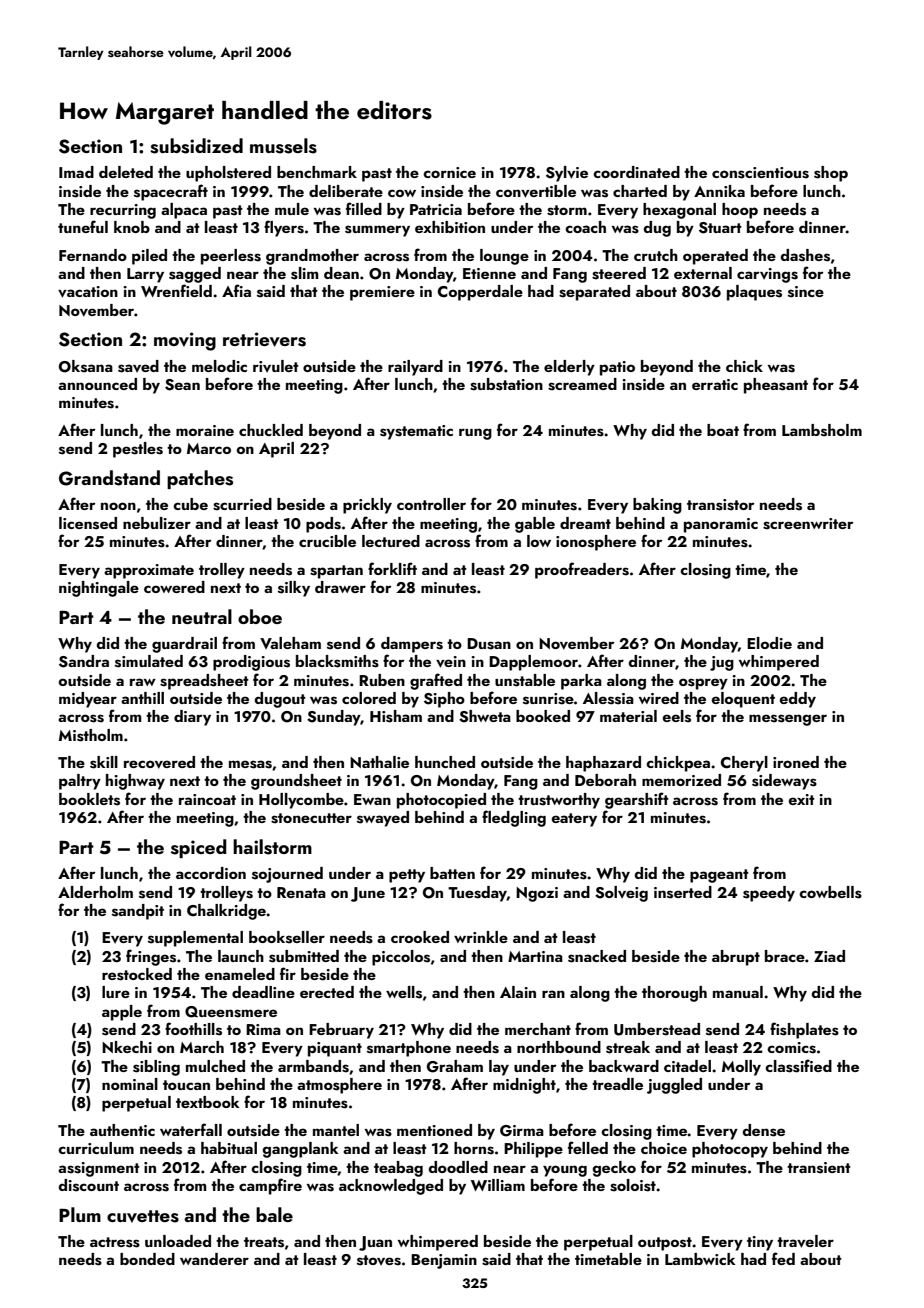  What do you see at coordinates (185, 341) in the page?
I see `moving` at bounding box center [185, 341].
